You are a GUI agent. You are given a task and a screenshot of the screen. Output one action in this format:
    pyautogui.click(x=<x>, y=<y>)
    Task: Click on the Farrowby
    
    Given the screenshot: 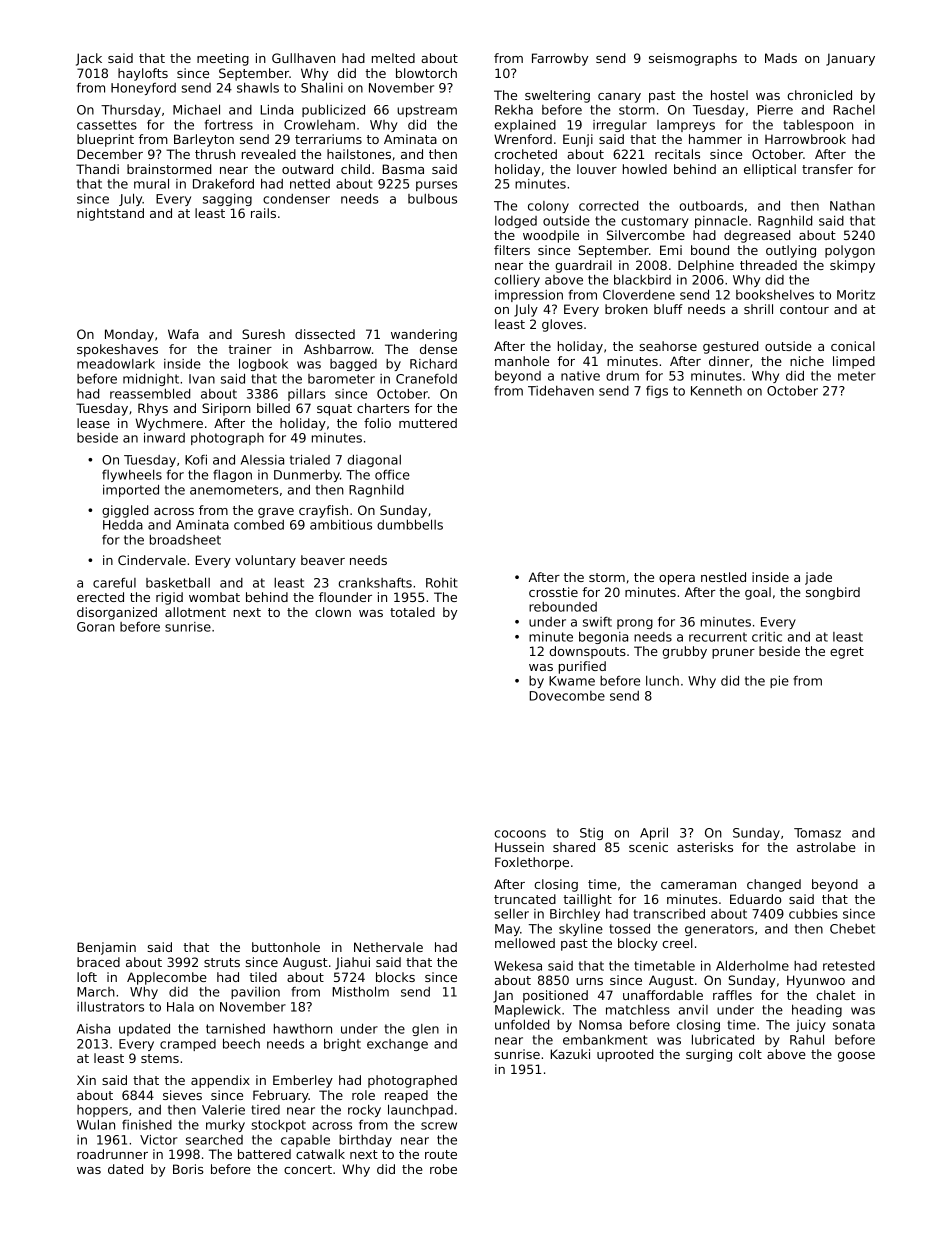 What is the action you would take?
    pyautogui.click(x=560, y=59)
